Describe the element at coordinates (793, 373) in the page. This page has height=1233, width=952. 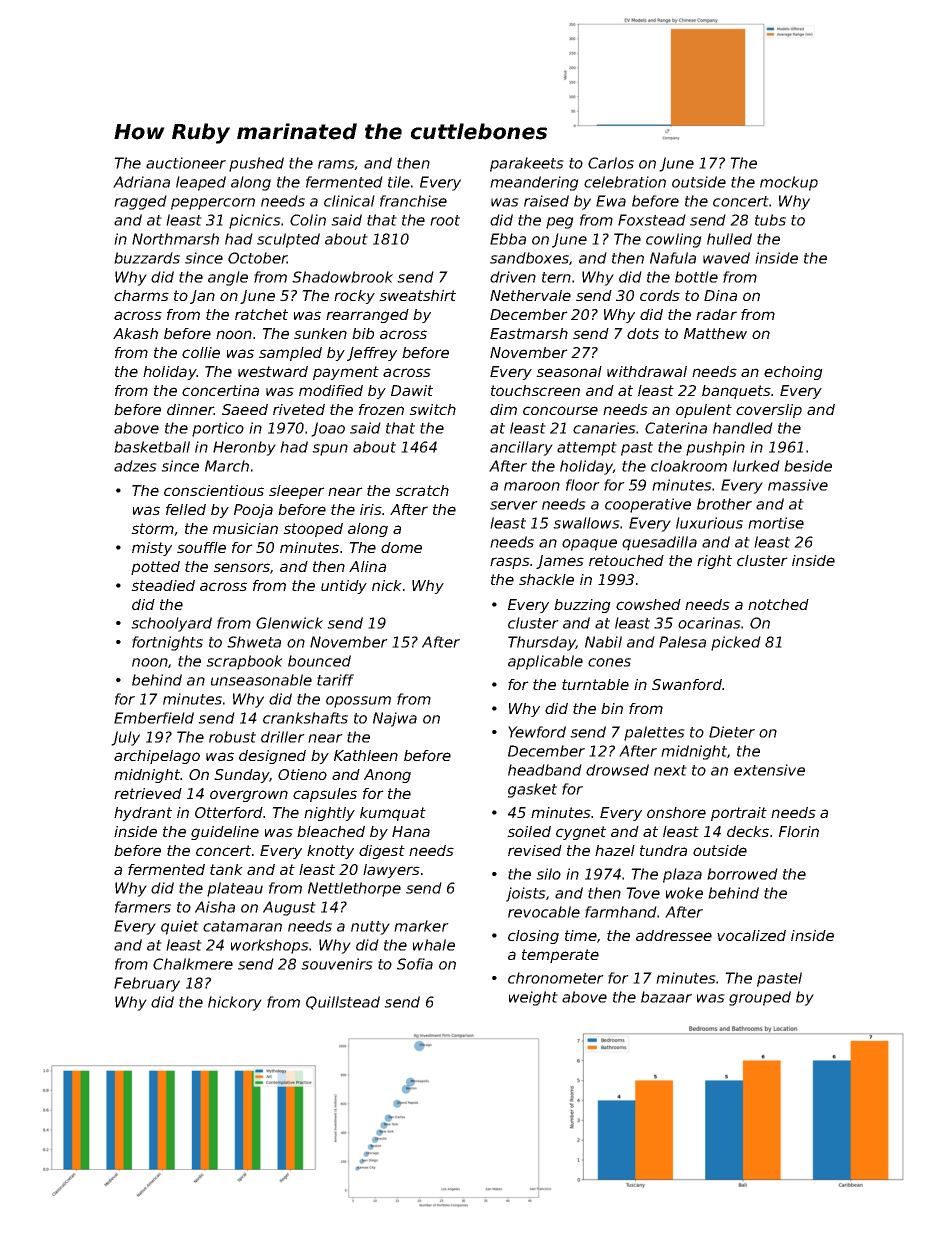
I see `echoing` at that location.
